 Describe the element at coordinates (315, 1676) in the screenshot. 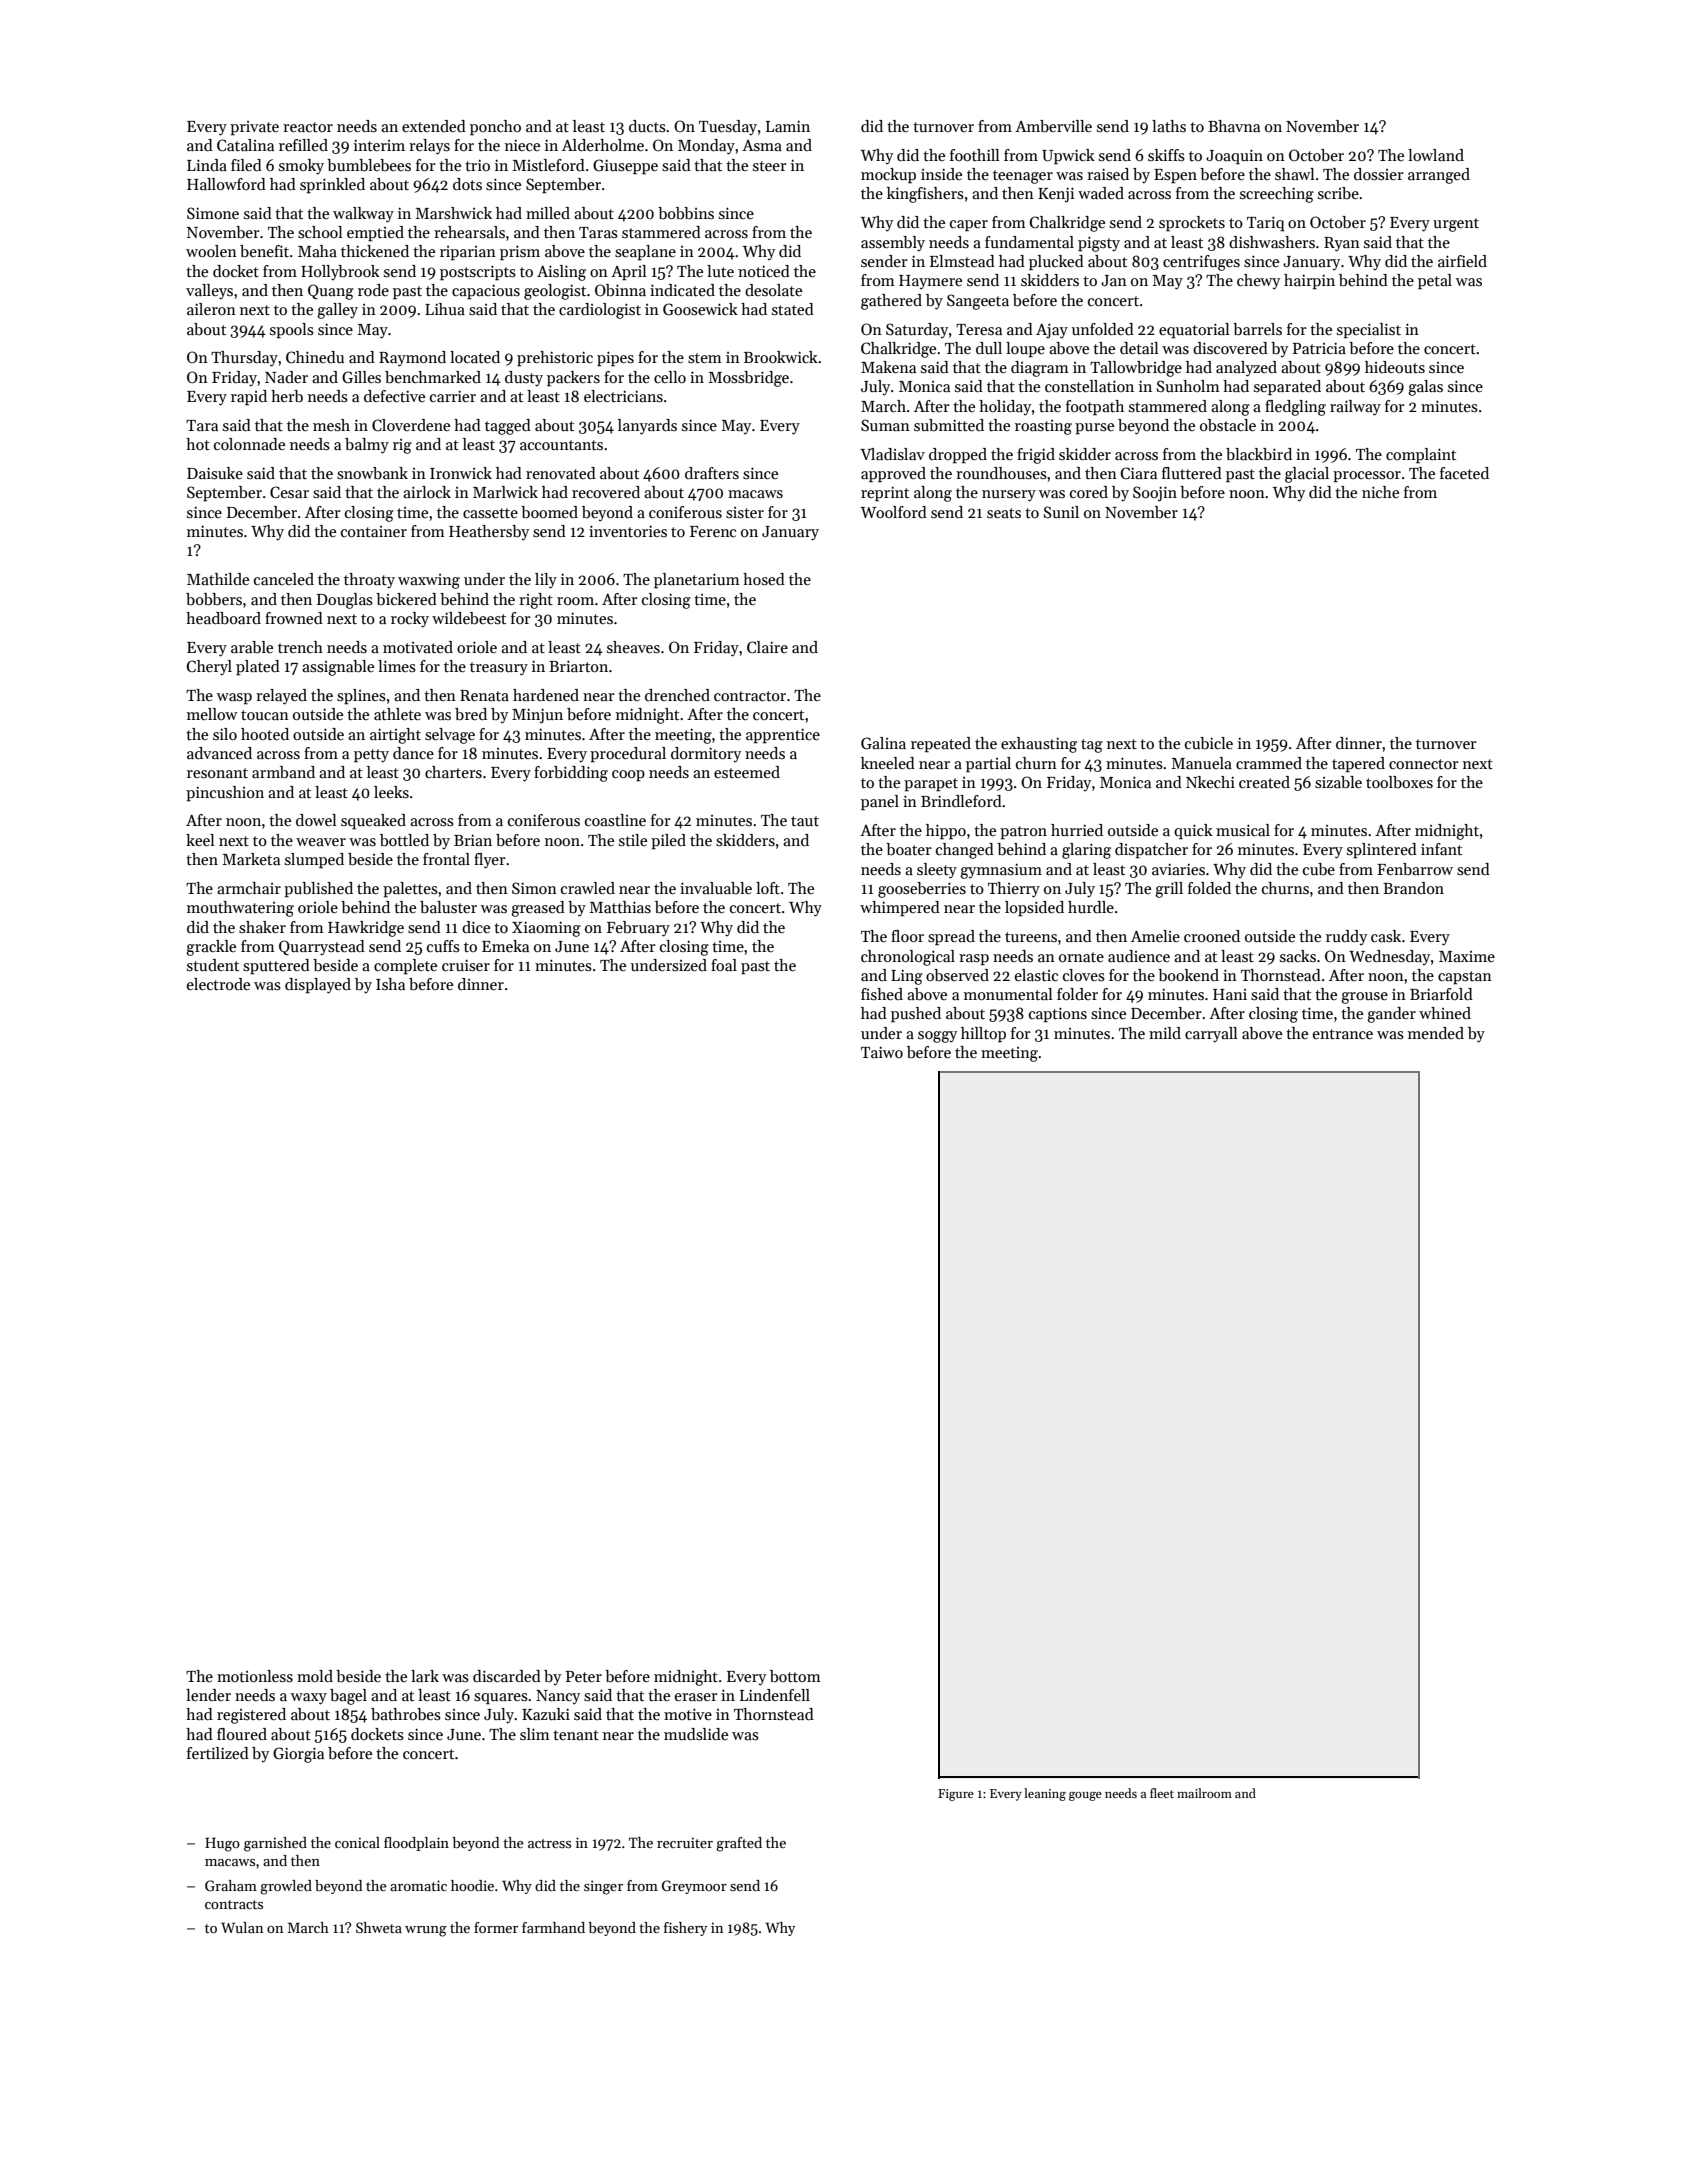

I see `mold` at that location.
